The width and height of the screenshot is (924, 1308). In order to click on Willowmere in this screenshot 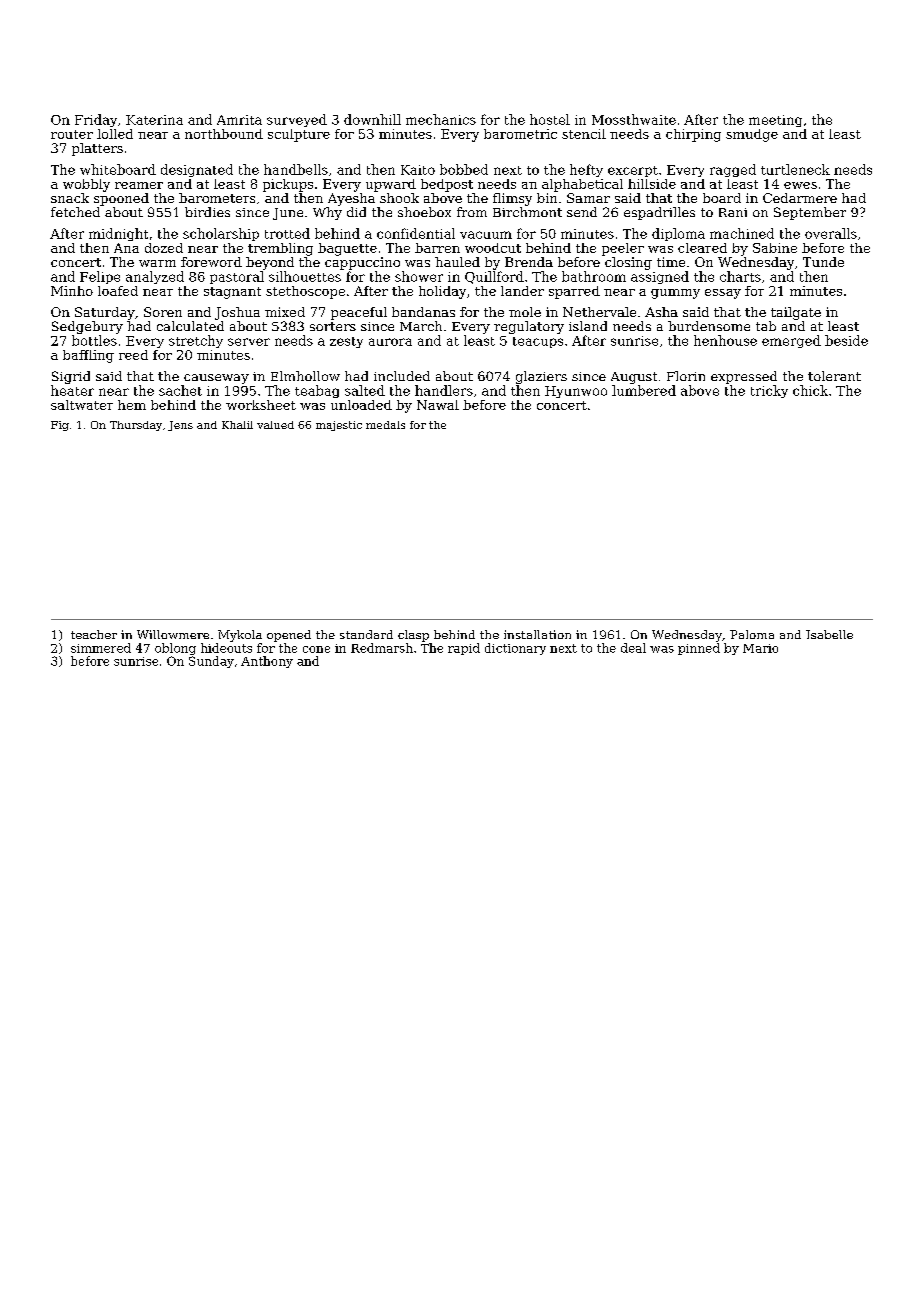, I will do `click(173, 634)`.
